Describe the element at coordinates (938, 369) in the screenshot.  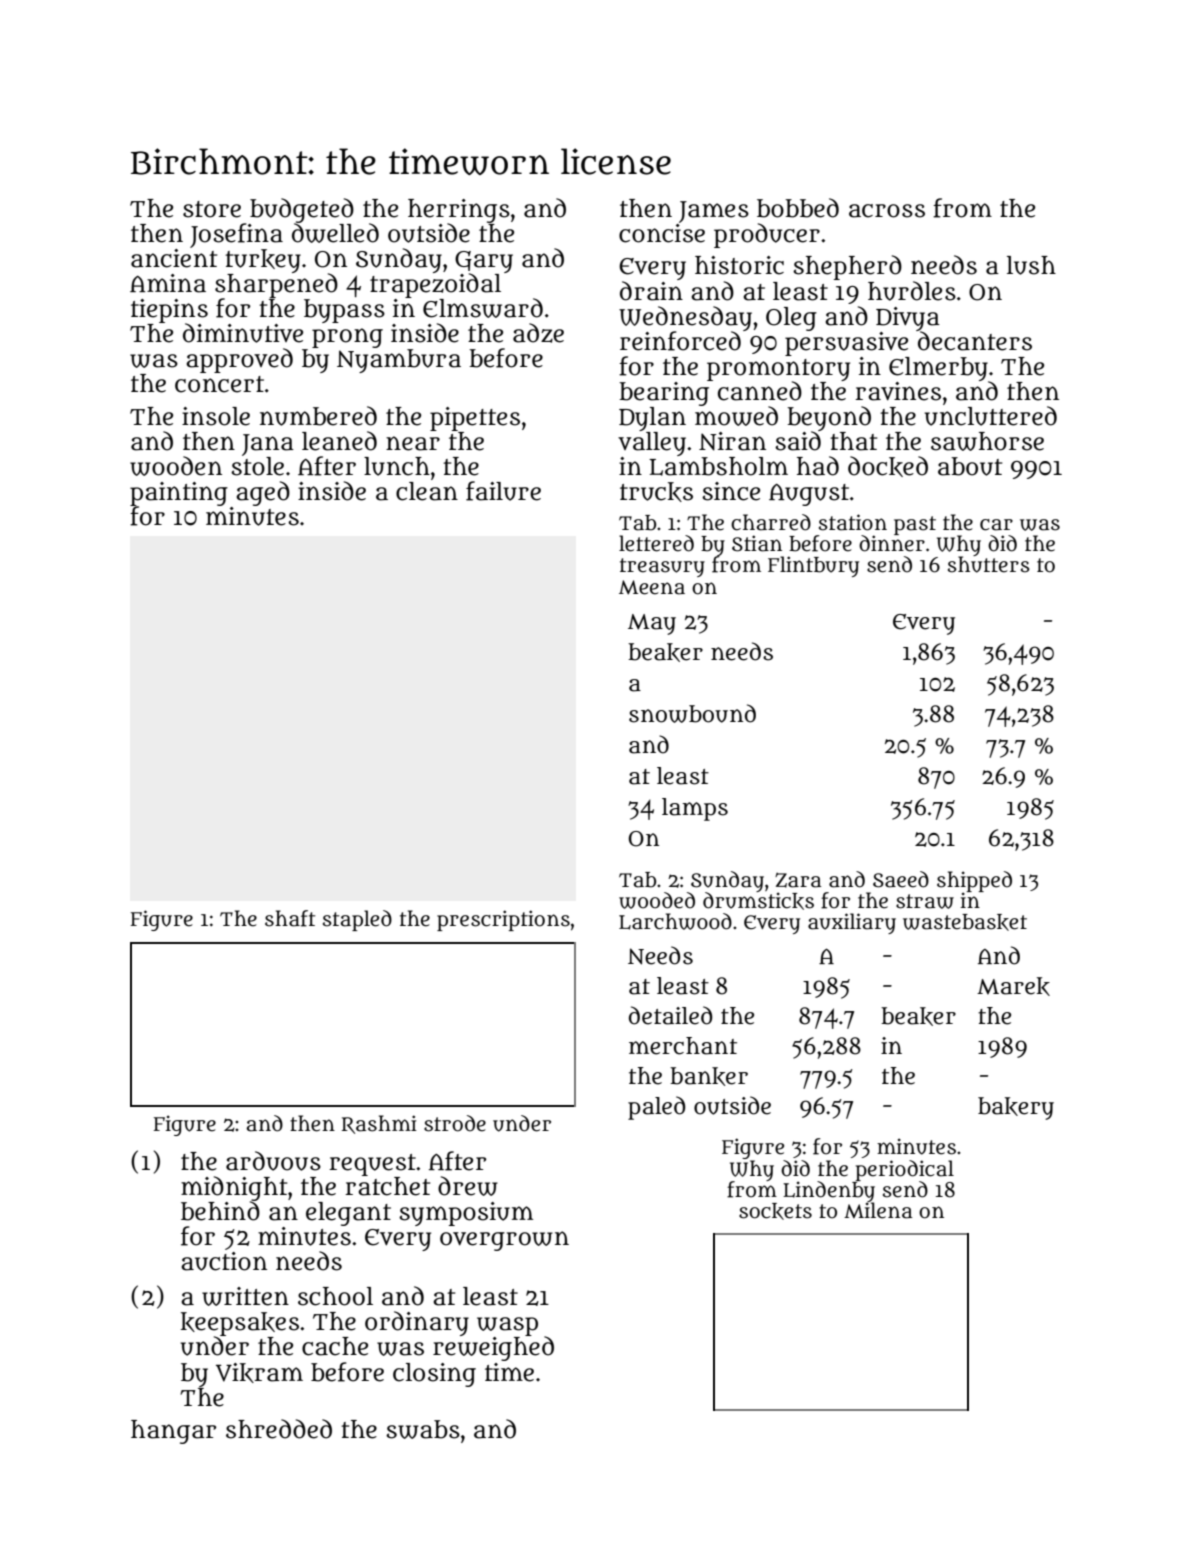
I see `Elmerby` at that location.
